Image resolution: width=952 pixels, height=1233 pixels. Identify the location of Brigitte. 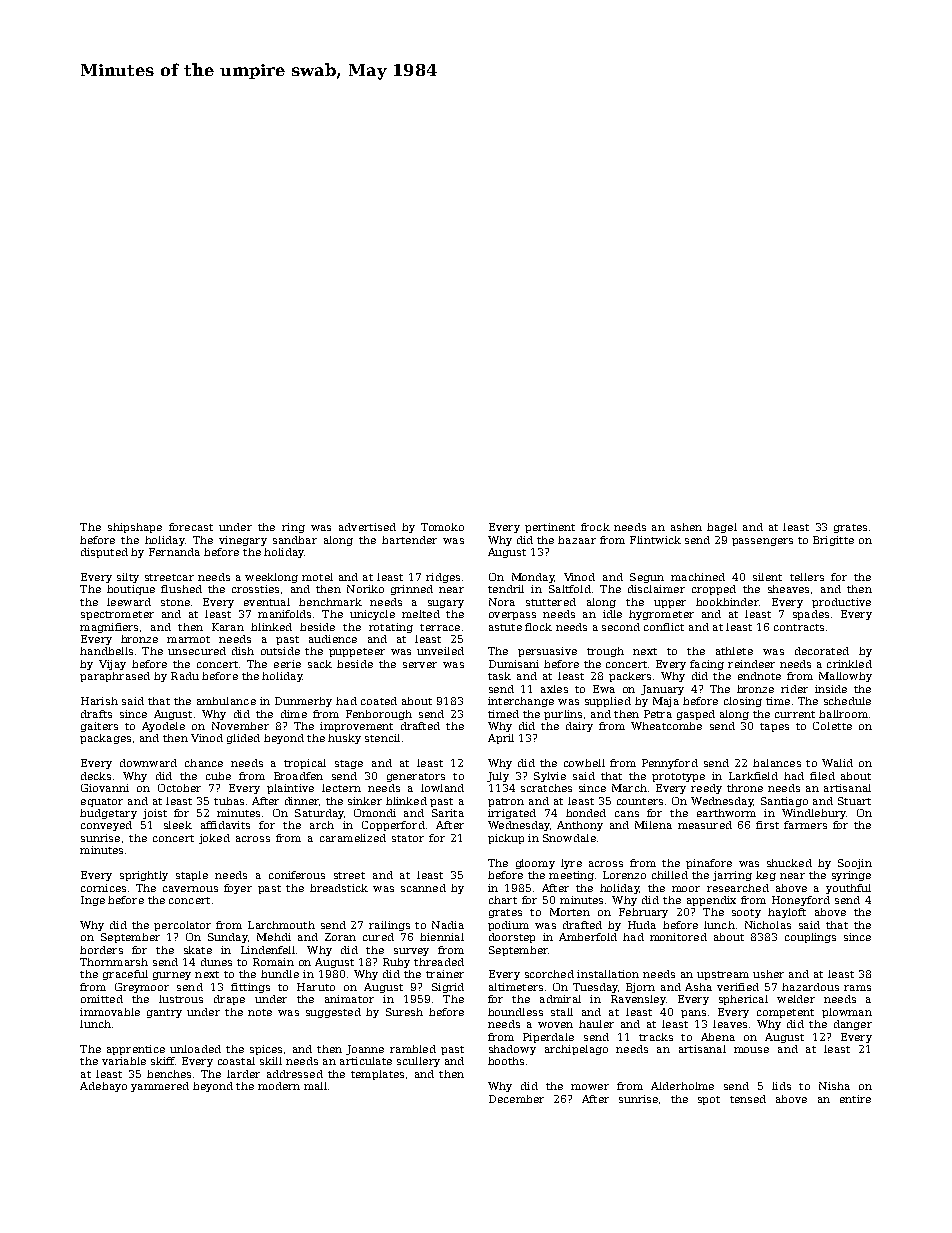
(833, 541).
